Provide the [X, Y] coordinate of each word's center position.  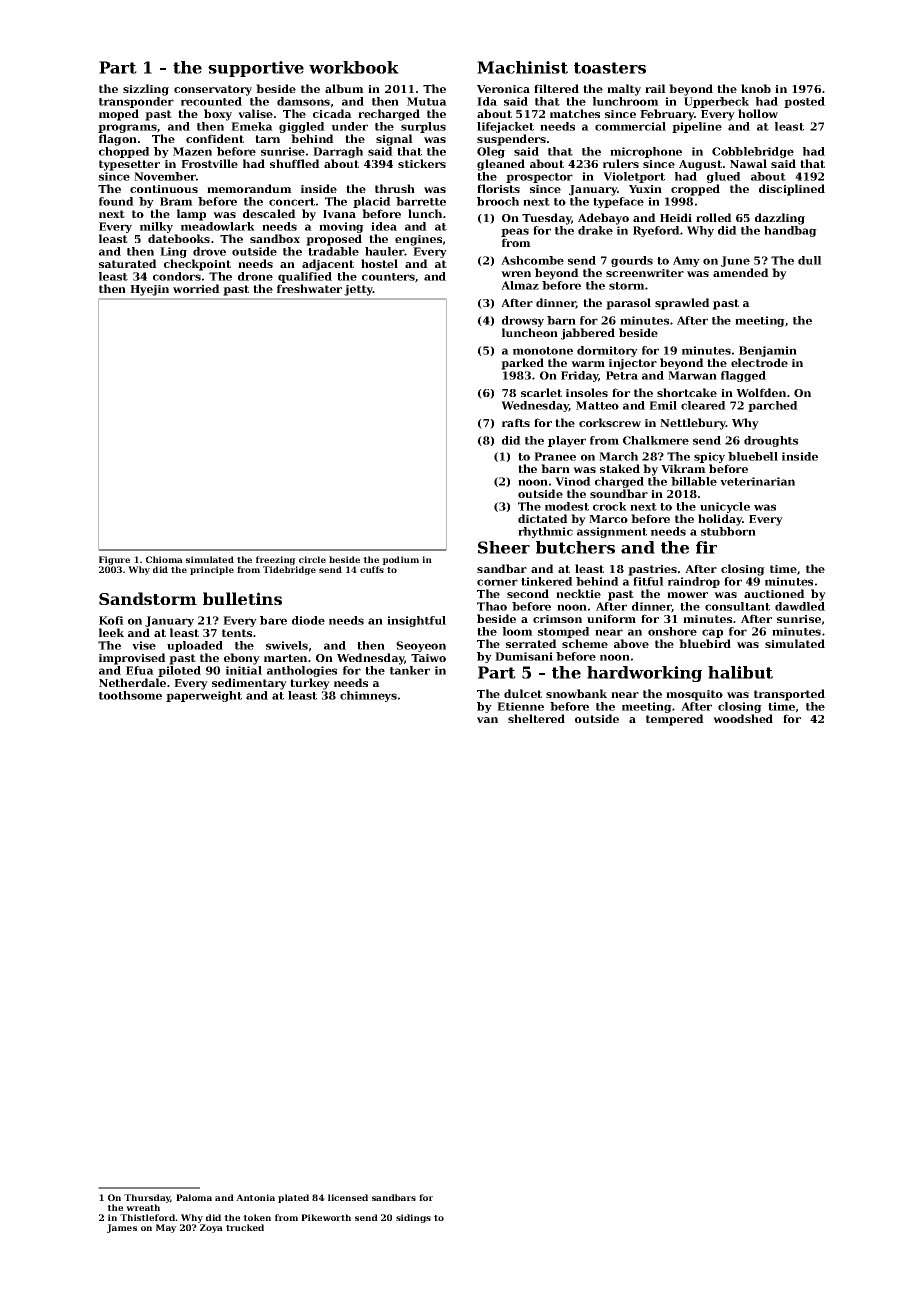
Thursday [147, 1198]
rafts [516, 422]
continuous [164, 189]
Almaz [520, 285]
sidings [413, 1218]
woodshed [743, 718]
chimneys [368, 696]
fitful [648, 581]
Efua [140, 670]
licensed [348, 1197]
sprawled [682, 304]
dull [810, 260]
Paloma [194, 1197]
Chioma [164, 559]
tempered [675, 720]
